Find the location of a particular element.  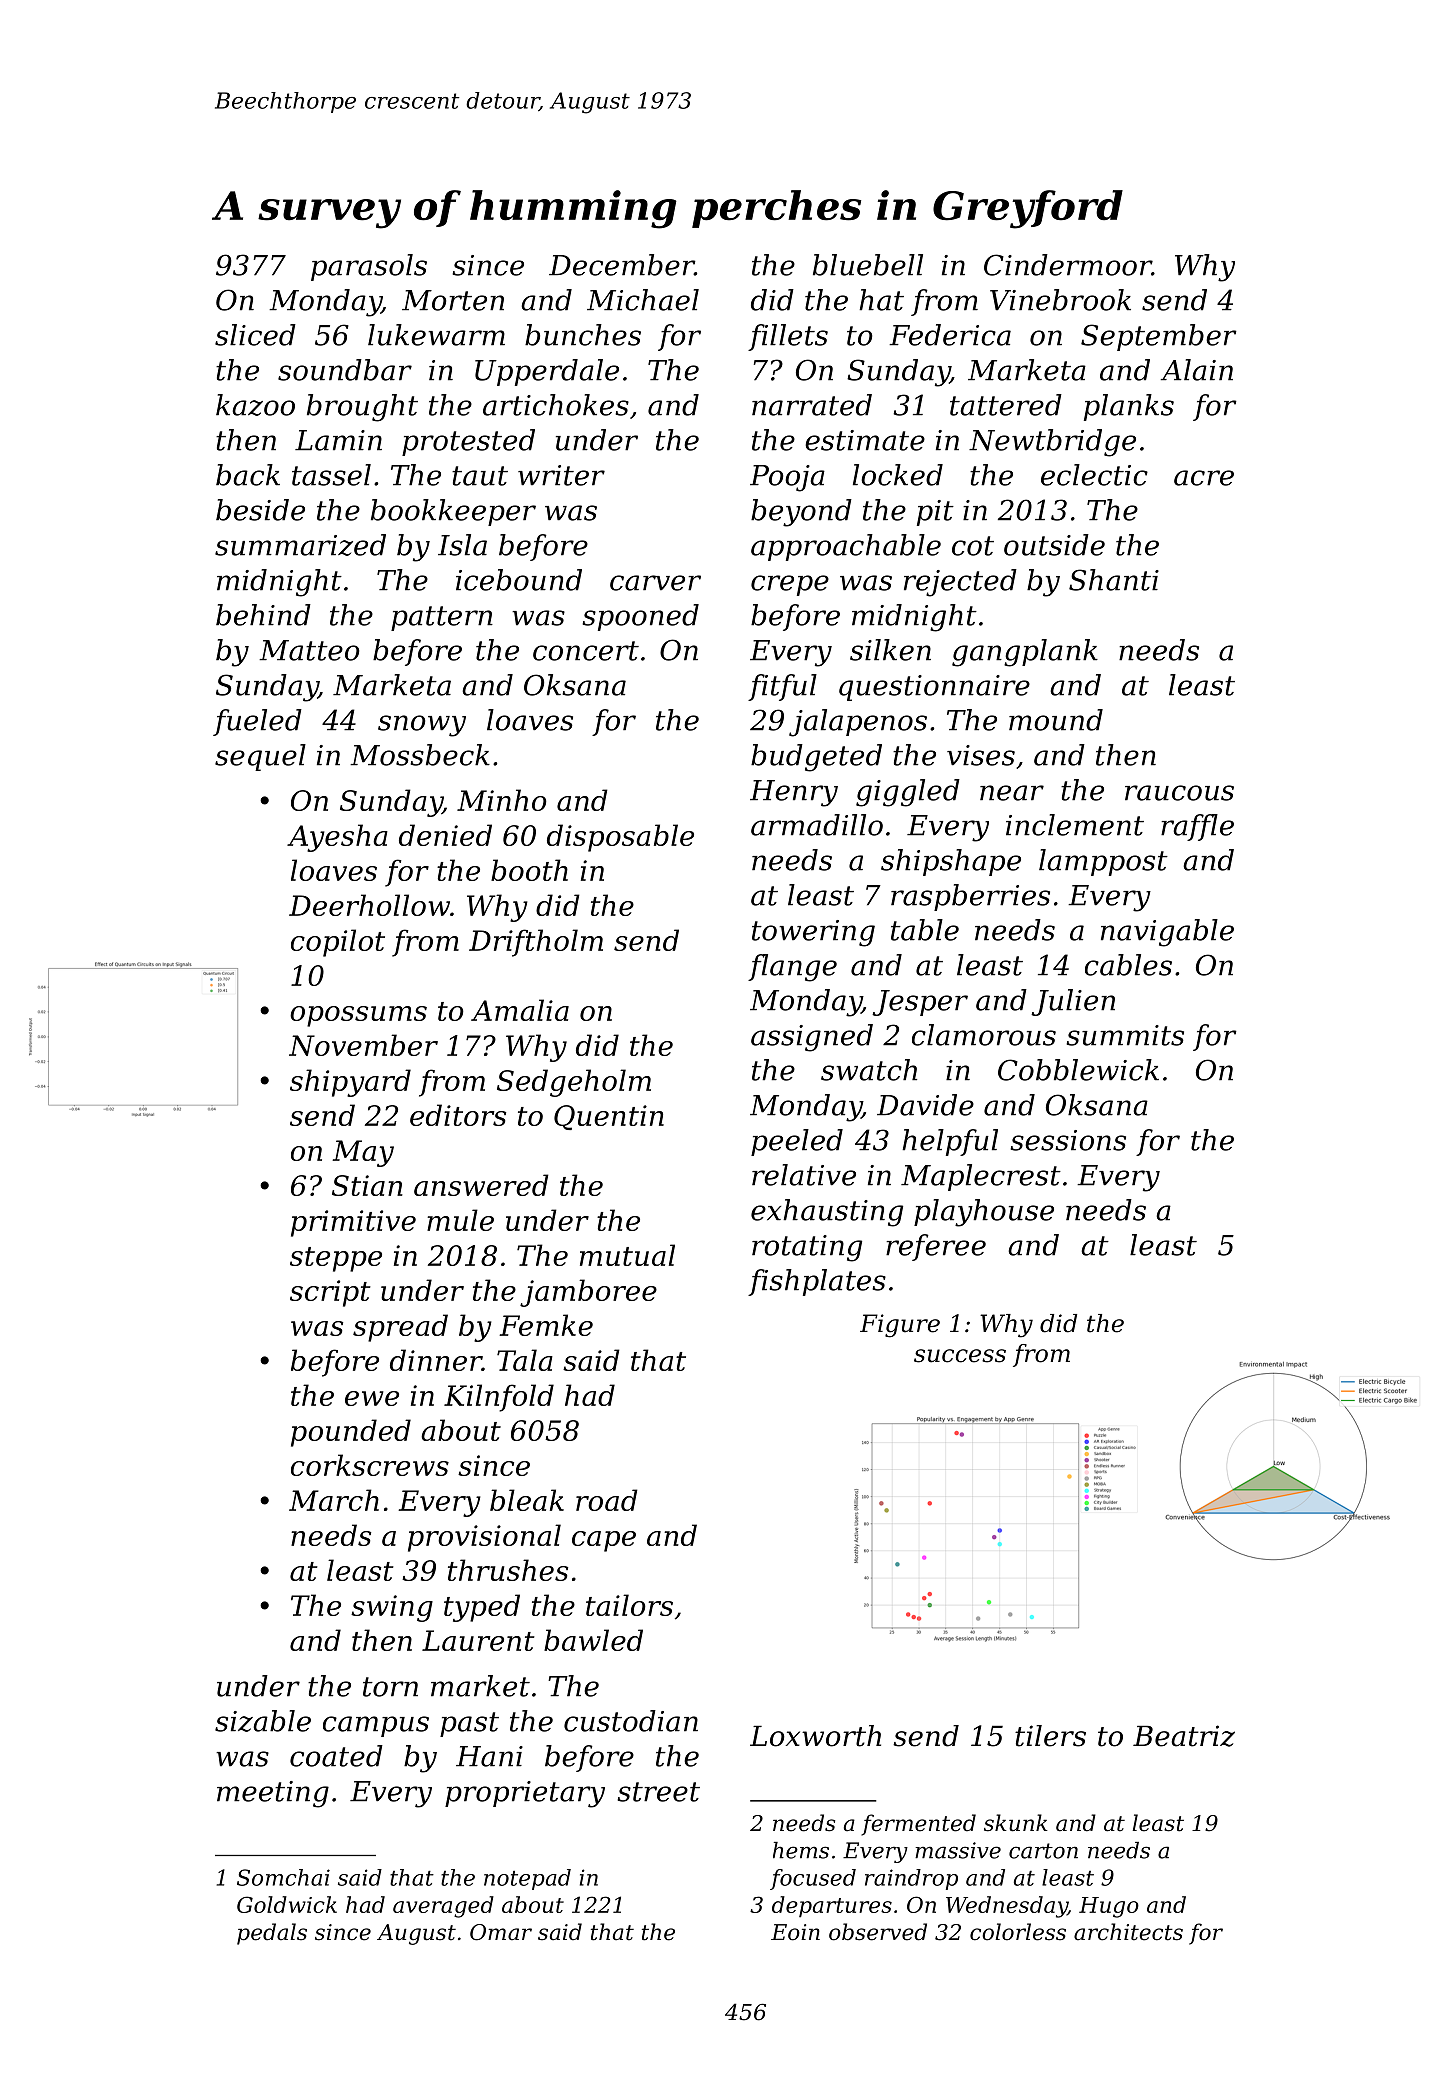

swatch is located at coordinates (869, 1070).
